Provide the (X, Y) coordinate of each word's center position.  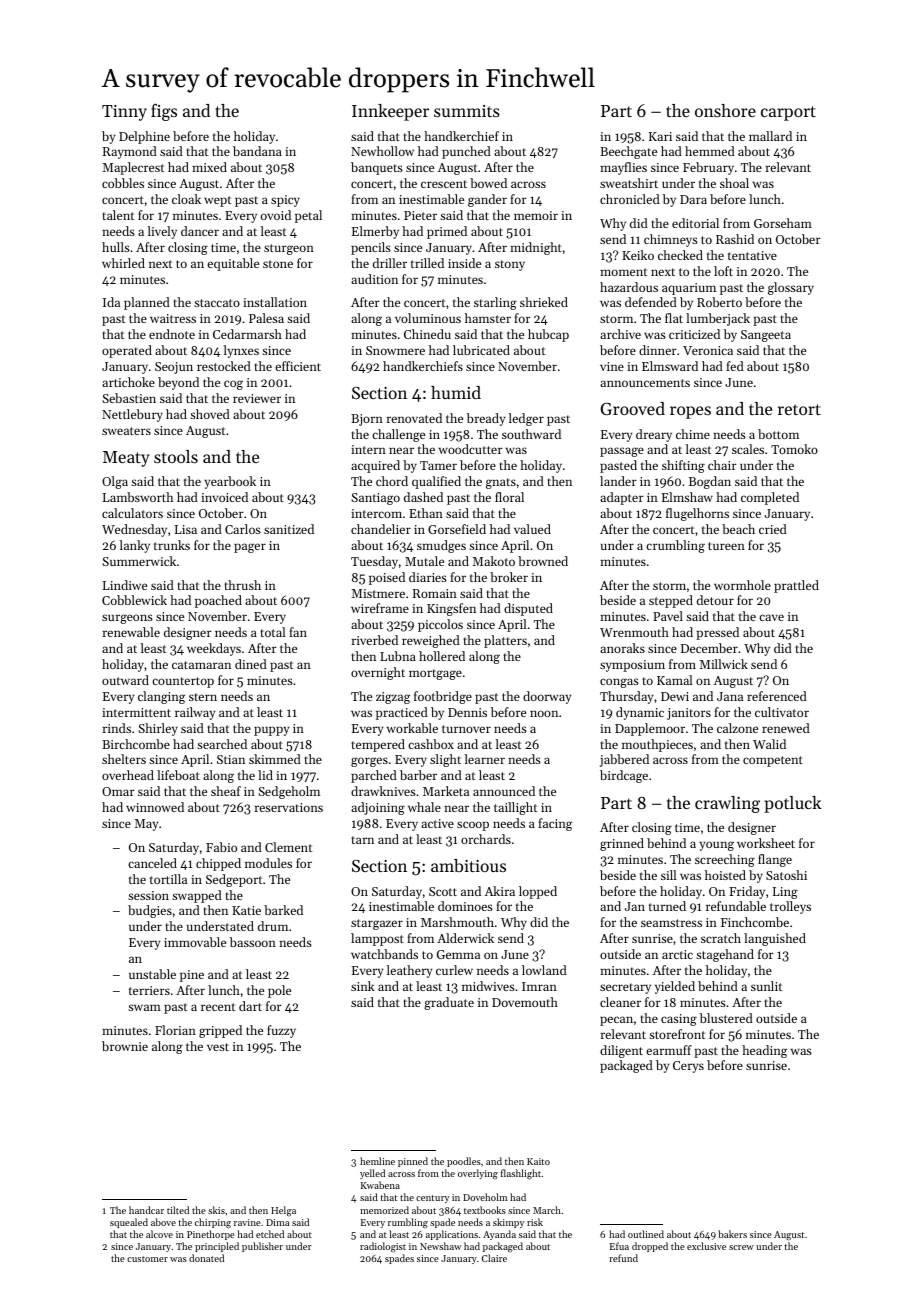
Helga (283, 1211)
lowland (544, 970)
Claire (494, 1258)
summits (467, 111)
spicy (285, 201)
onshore (725, 110)
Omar (118, 791)
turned (667, 906)
